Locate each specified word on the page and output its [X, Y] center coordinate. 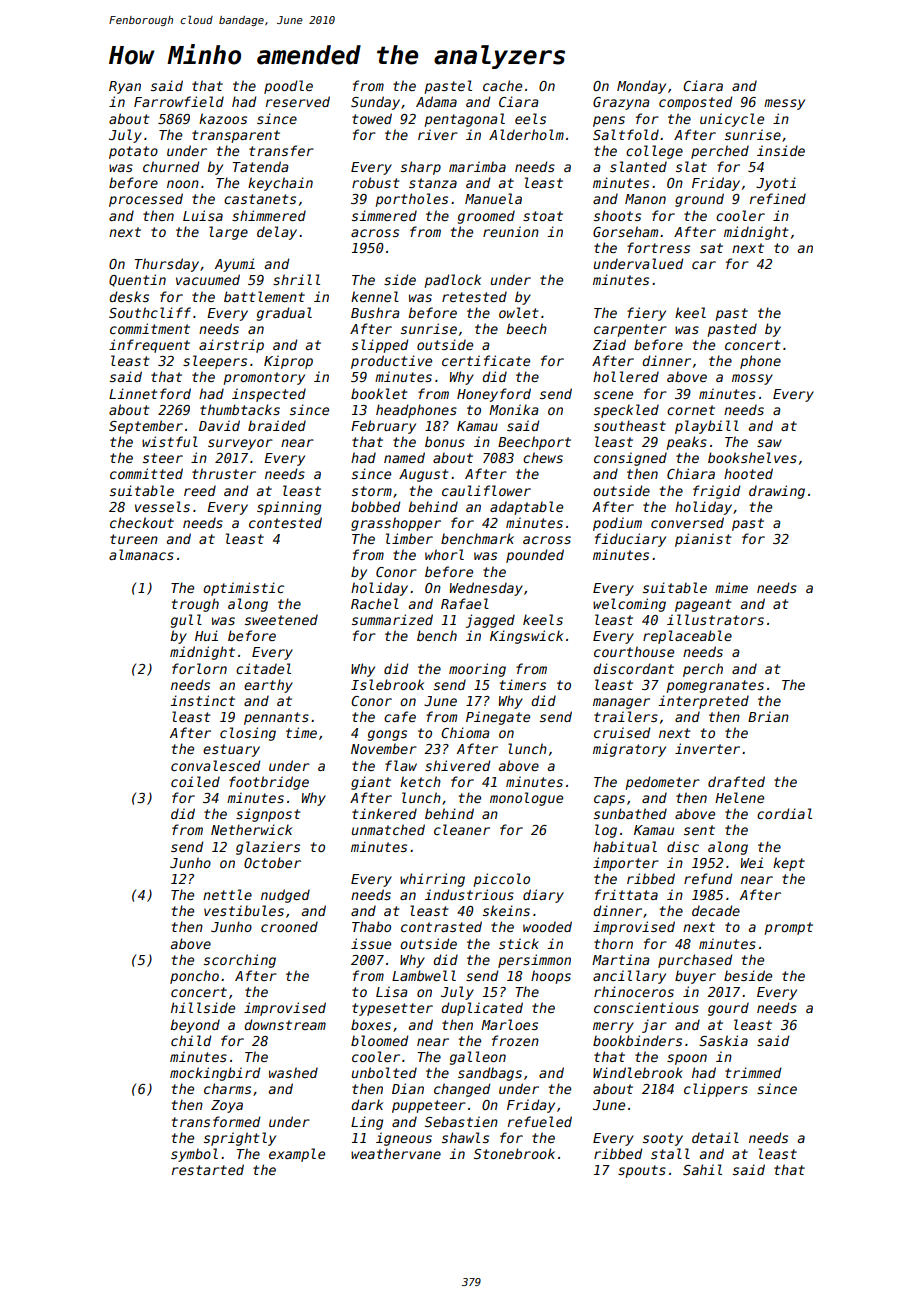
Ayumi [235, 265]
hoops [551, 977]
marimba [477, 166]
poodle [288, 87]
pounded [535, 556]
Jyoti [776, 184]
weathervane [396, 1153]
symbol [194, 1155]
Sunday [375, 103]
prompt [788, 928]
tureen [134, 539]
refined [778, 198]
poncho [194, 977]
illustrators [715, 619]
